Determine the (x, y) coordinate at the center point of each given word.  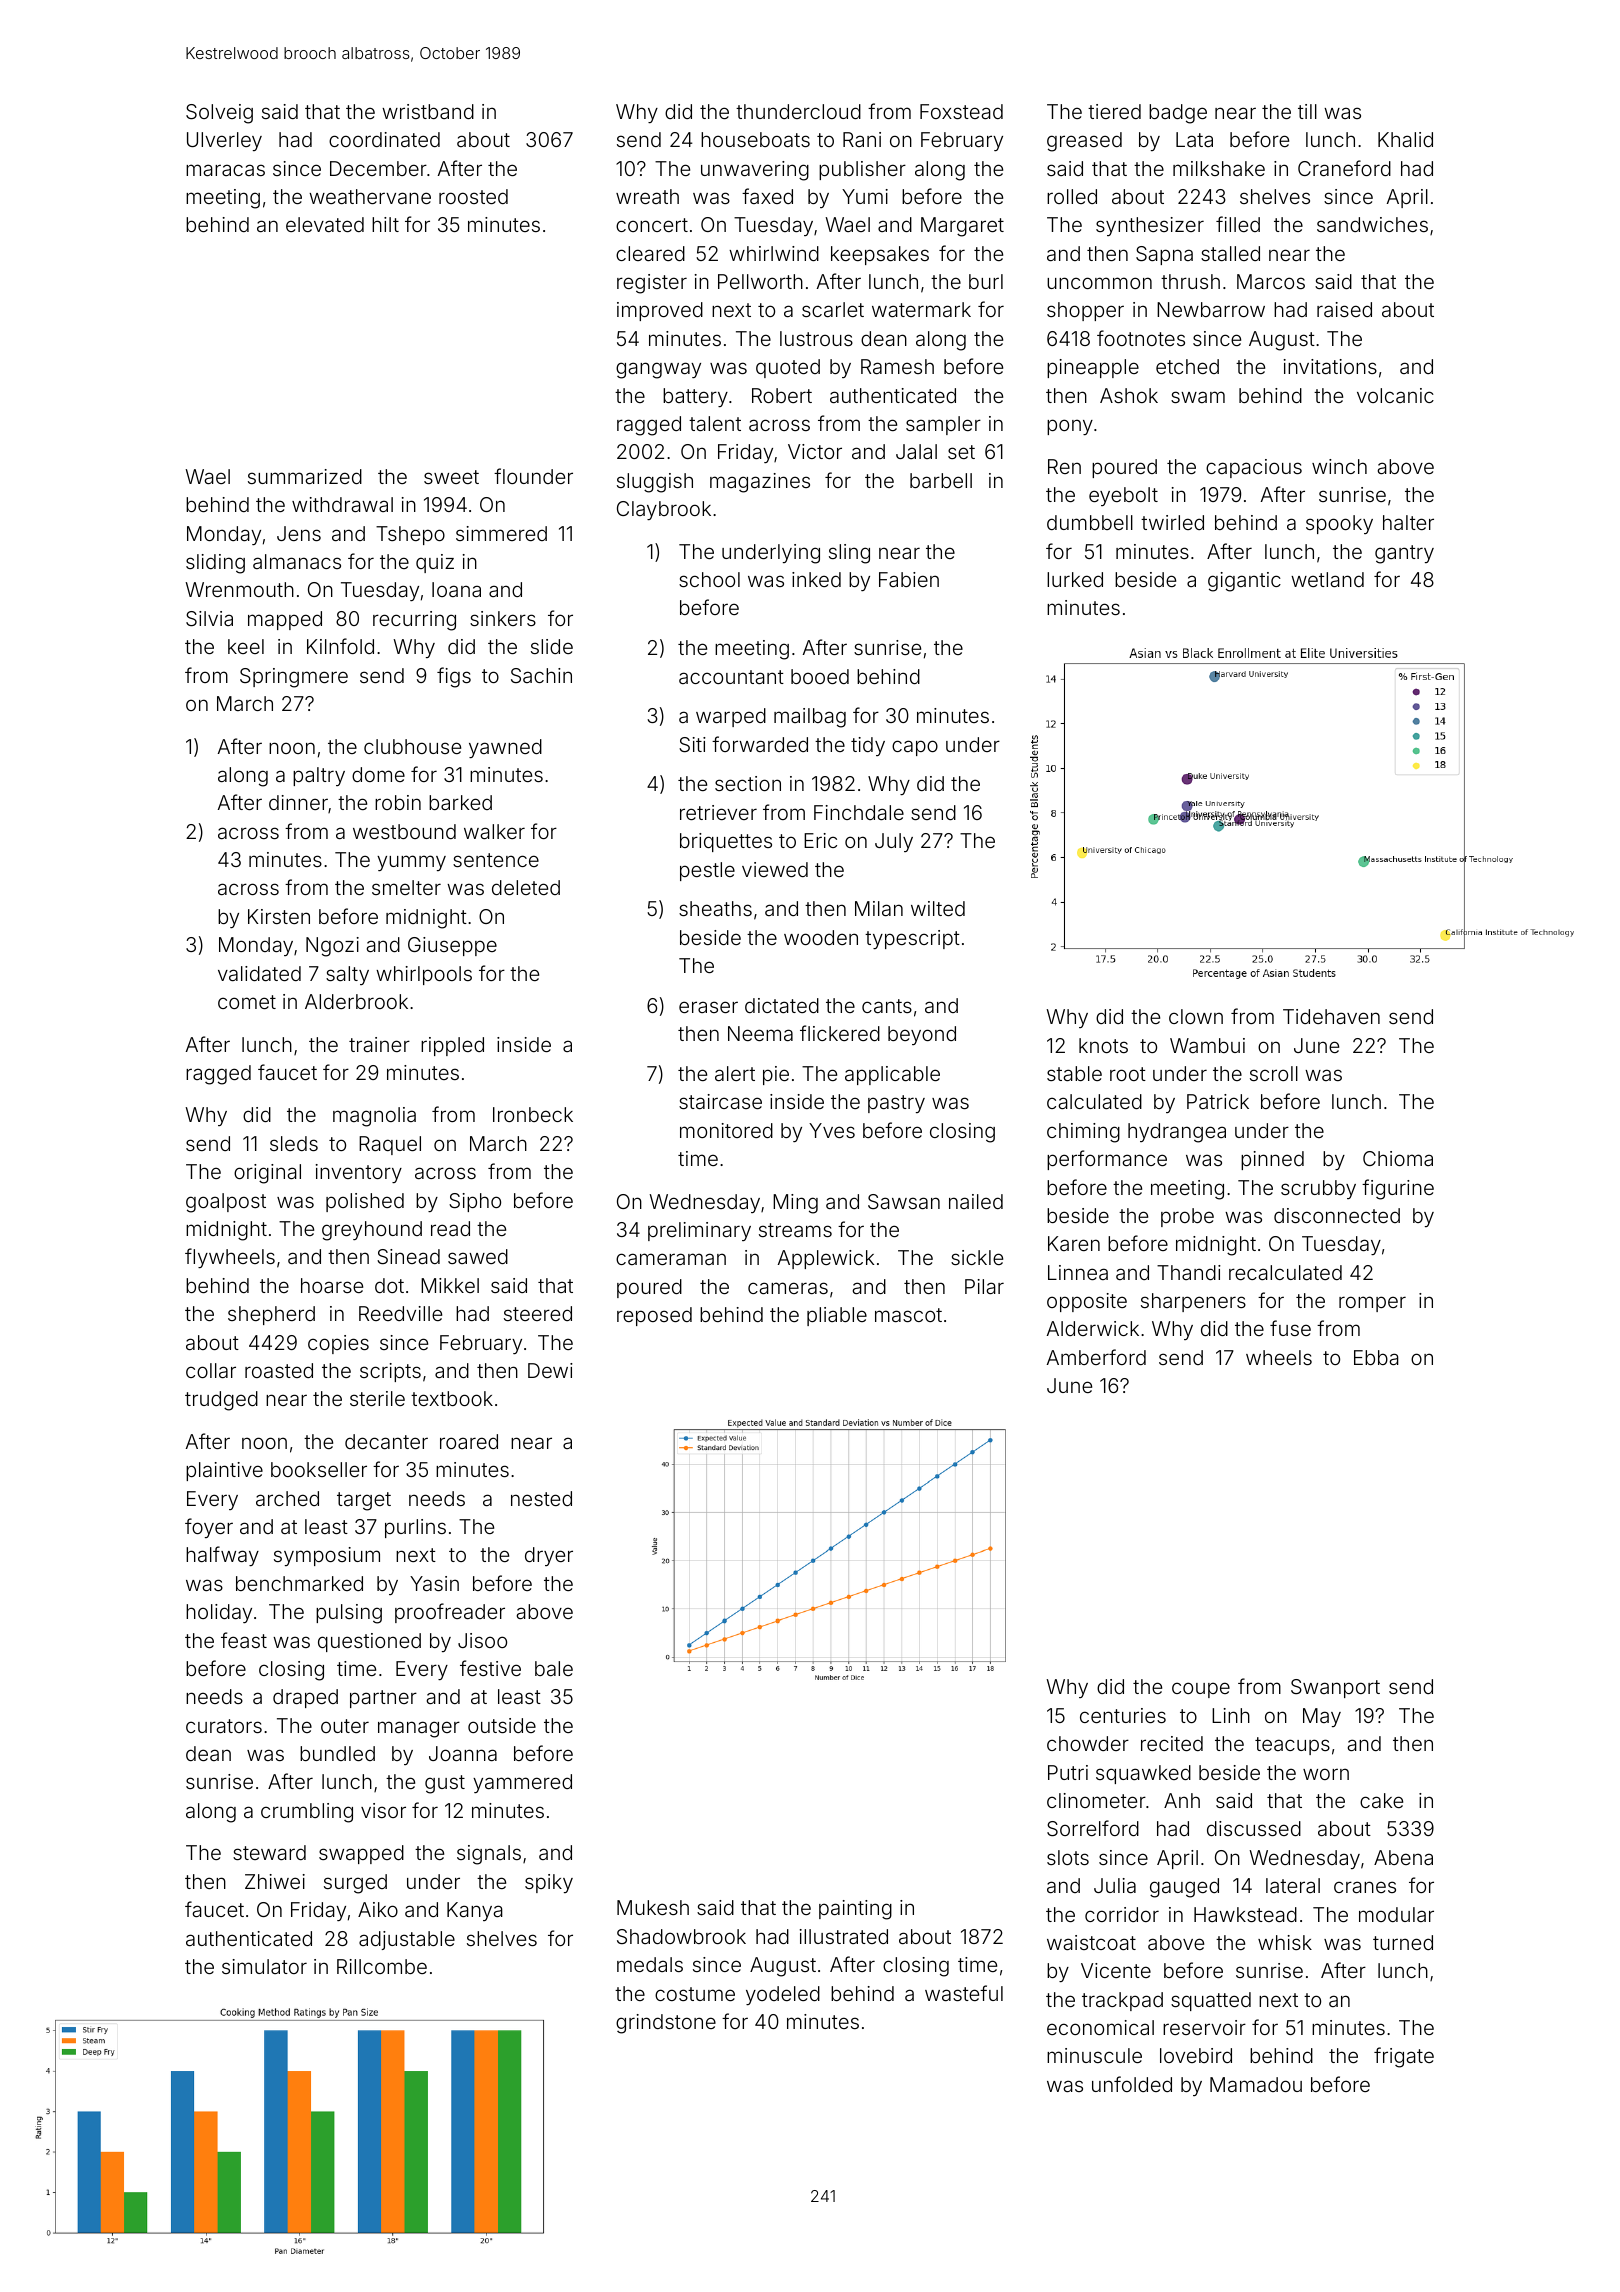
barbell (941, 480)
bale (554, 1668)
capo (915, 748)
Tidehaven (1331, 1016)
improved (660, 311)
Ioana (456, 589)
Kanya (475, 1911)
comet (247, 1002)
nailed (976, 1201)
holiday (219, 1613)
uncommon (1099, 283)
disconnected (1337, 1215)
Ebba (1376, 1357)
